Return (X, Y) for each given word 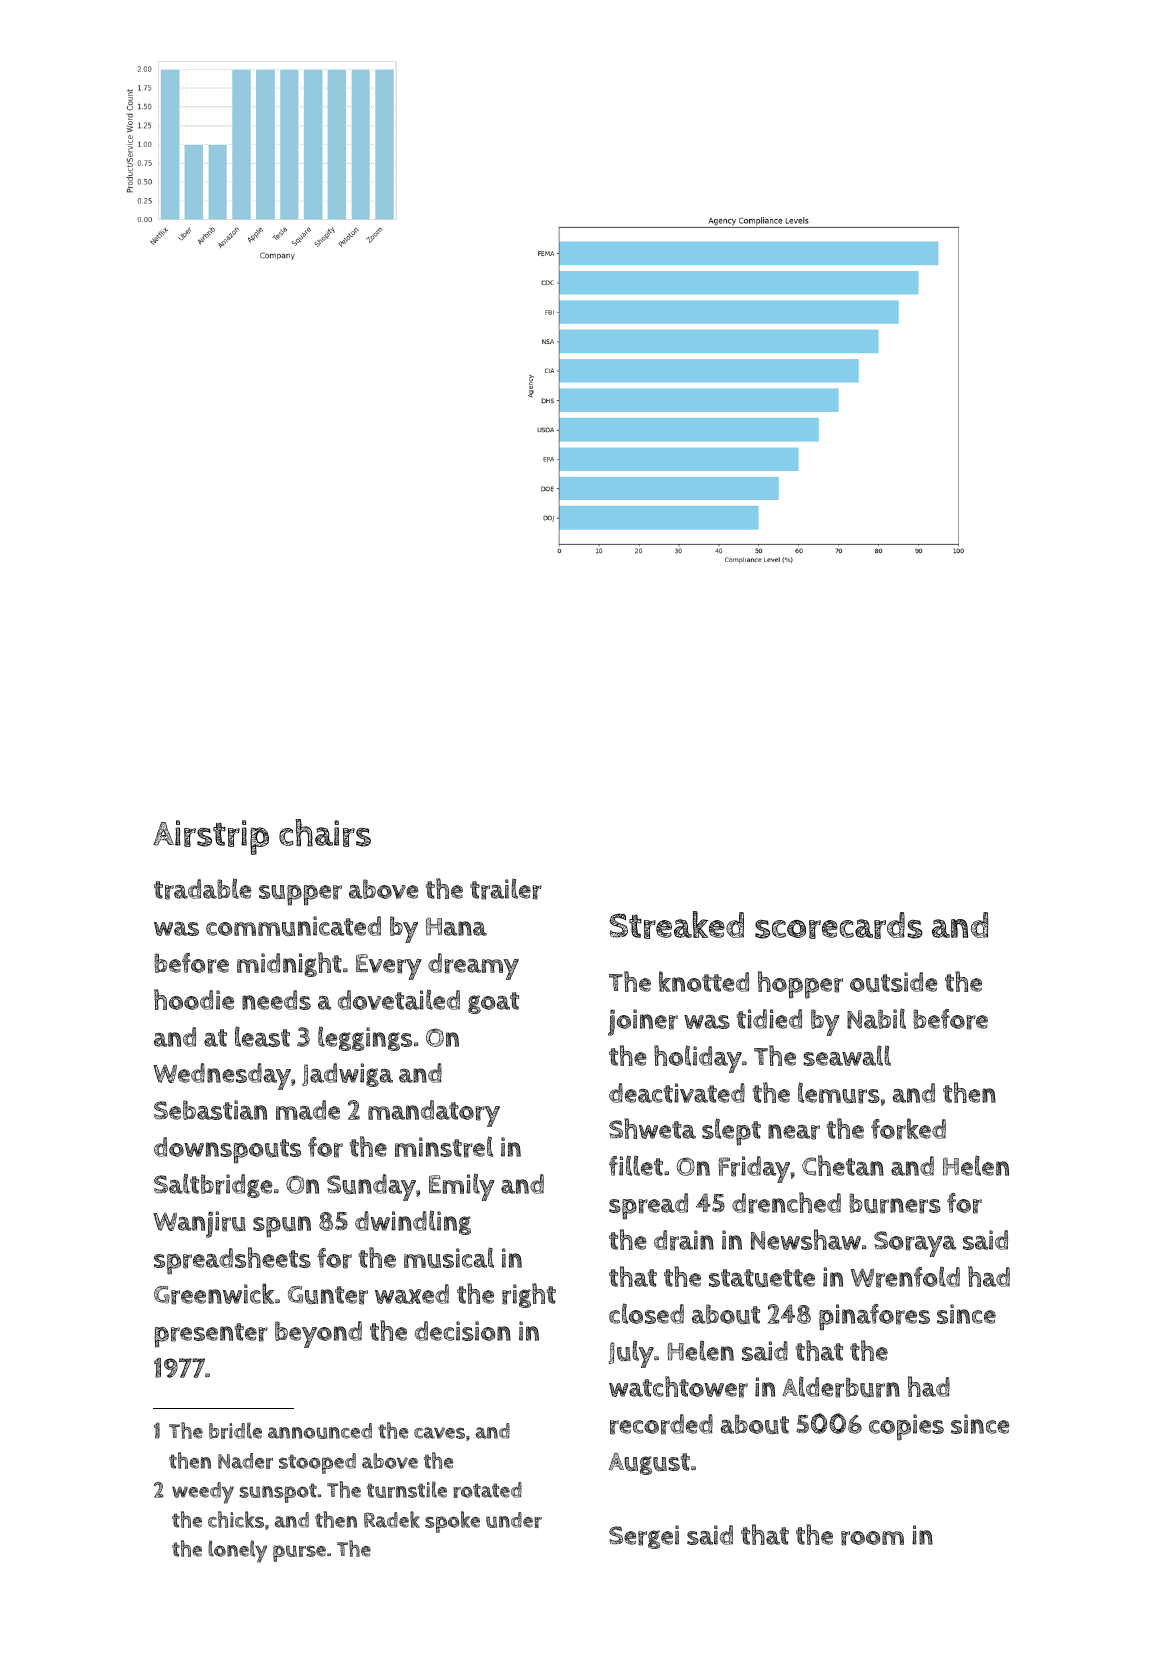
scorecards (839, 925)
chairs (325, 833)
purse (299, 1553)
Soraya (915, 1244)
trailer (506, 889)
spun (282, 1227)
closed (646, 1313)
